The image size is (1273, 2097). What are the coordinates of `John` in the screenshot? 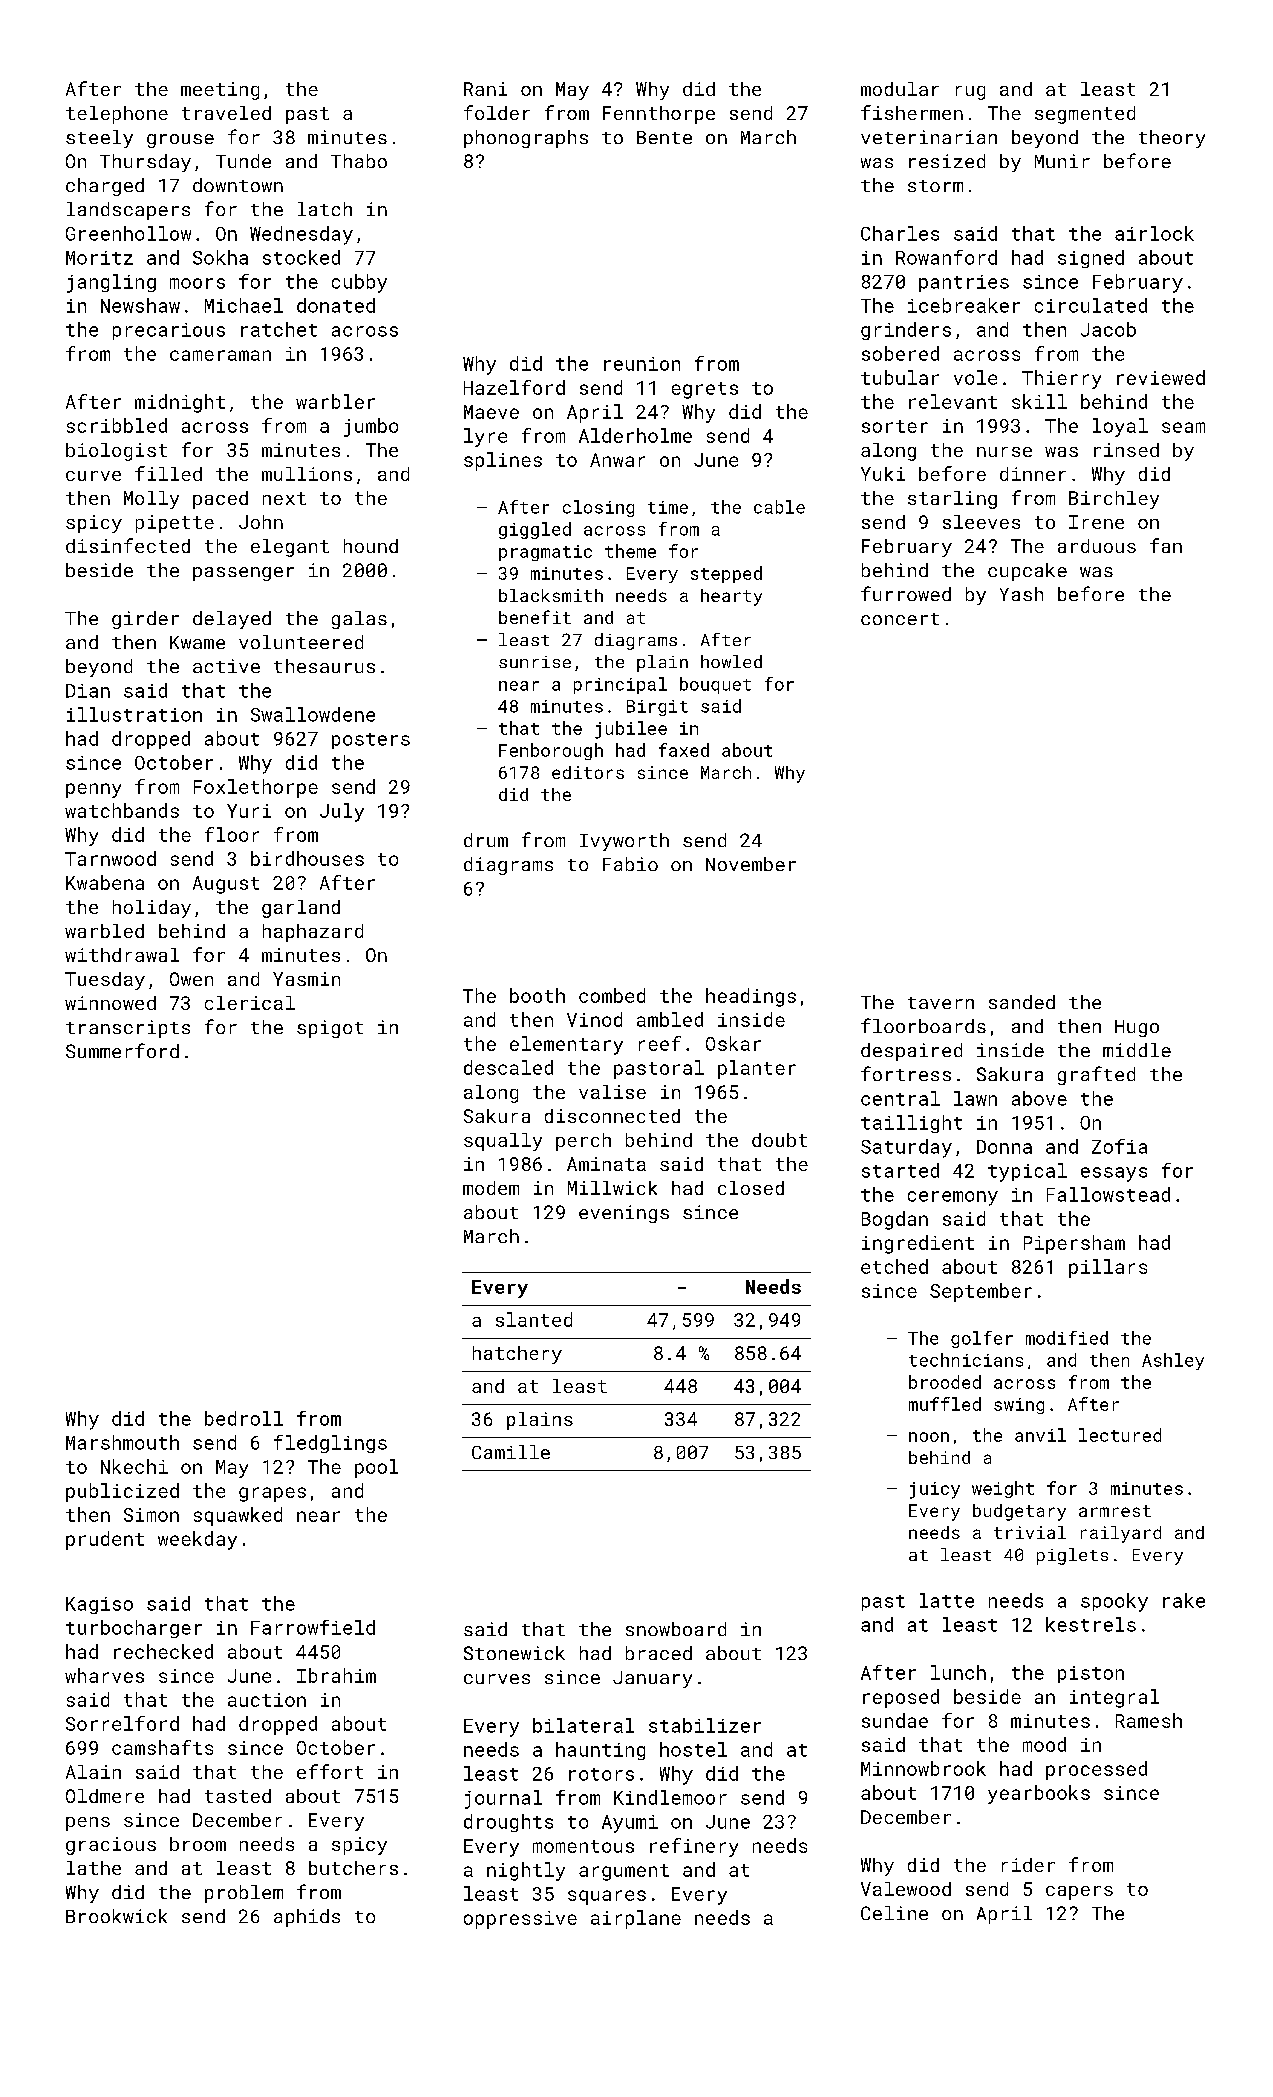 It's located at (261, 522).
